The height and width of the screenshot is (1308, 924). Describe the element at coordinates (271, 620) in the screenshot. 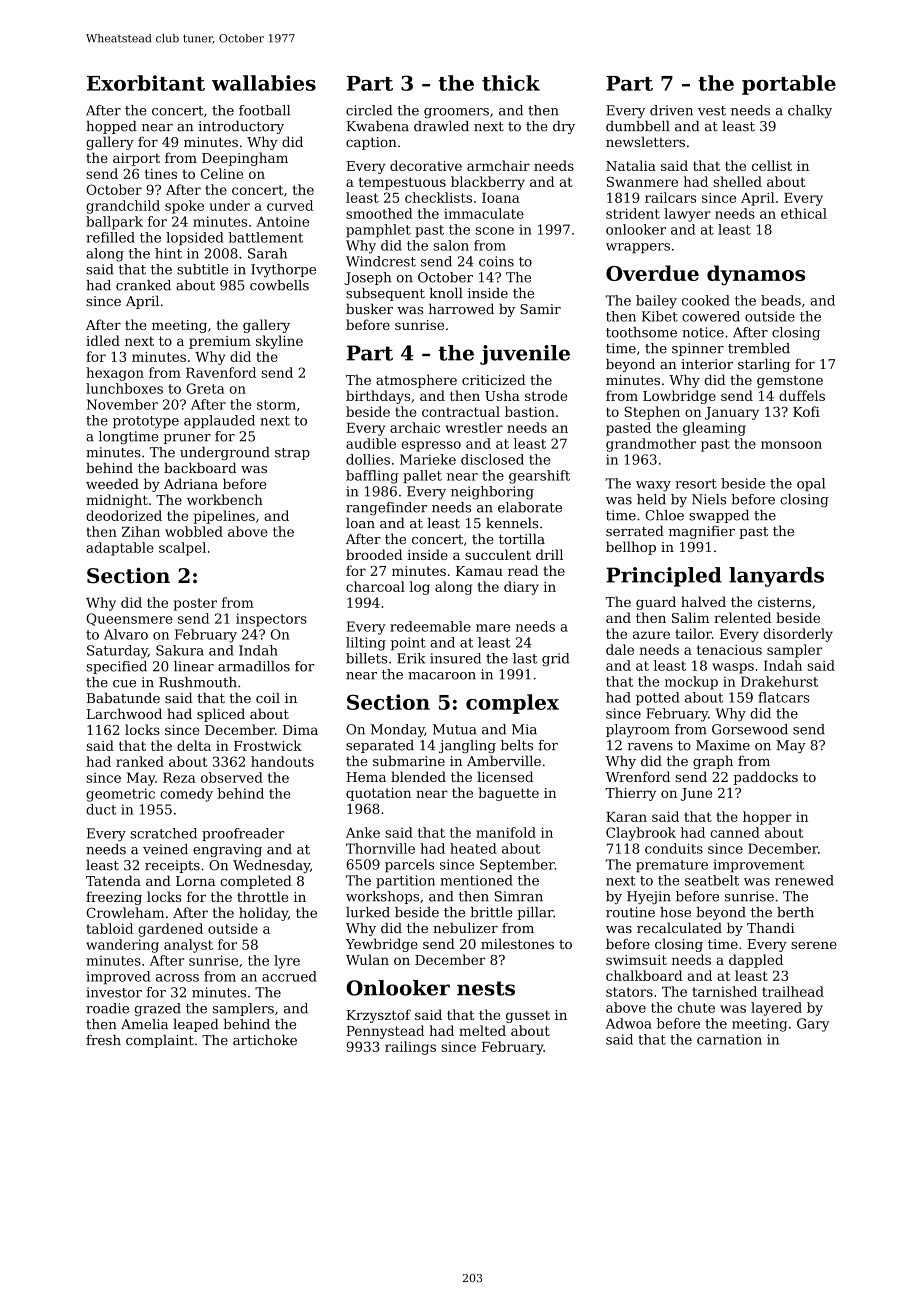

I see `inspectors` at that location.
